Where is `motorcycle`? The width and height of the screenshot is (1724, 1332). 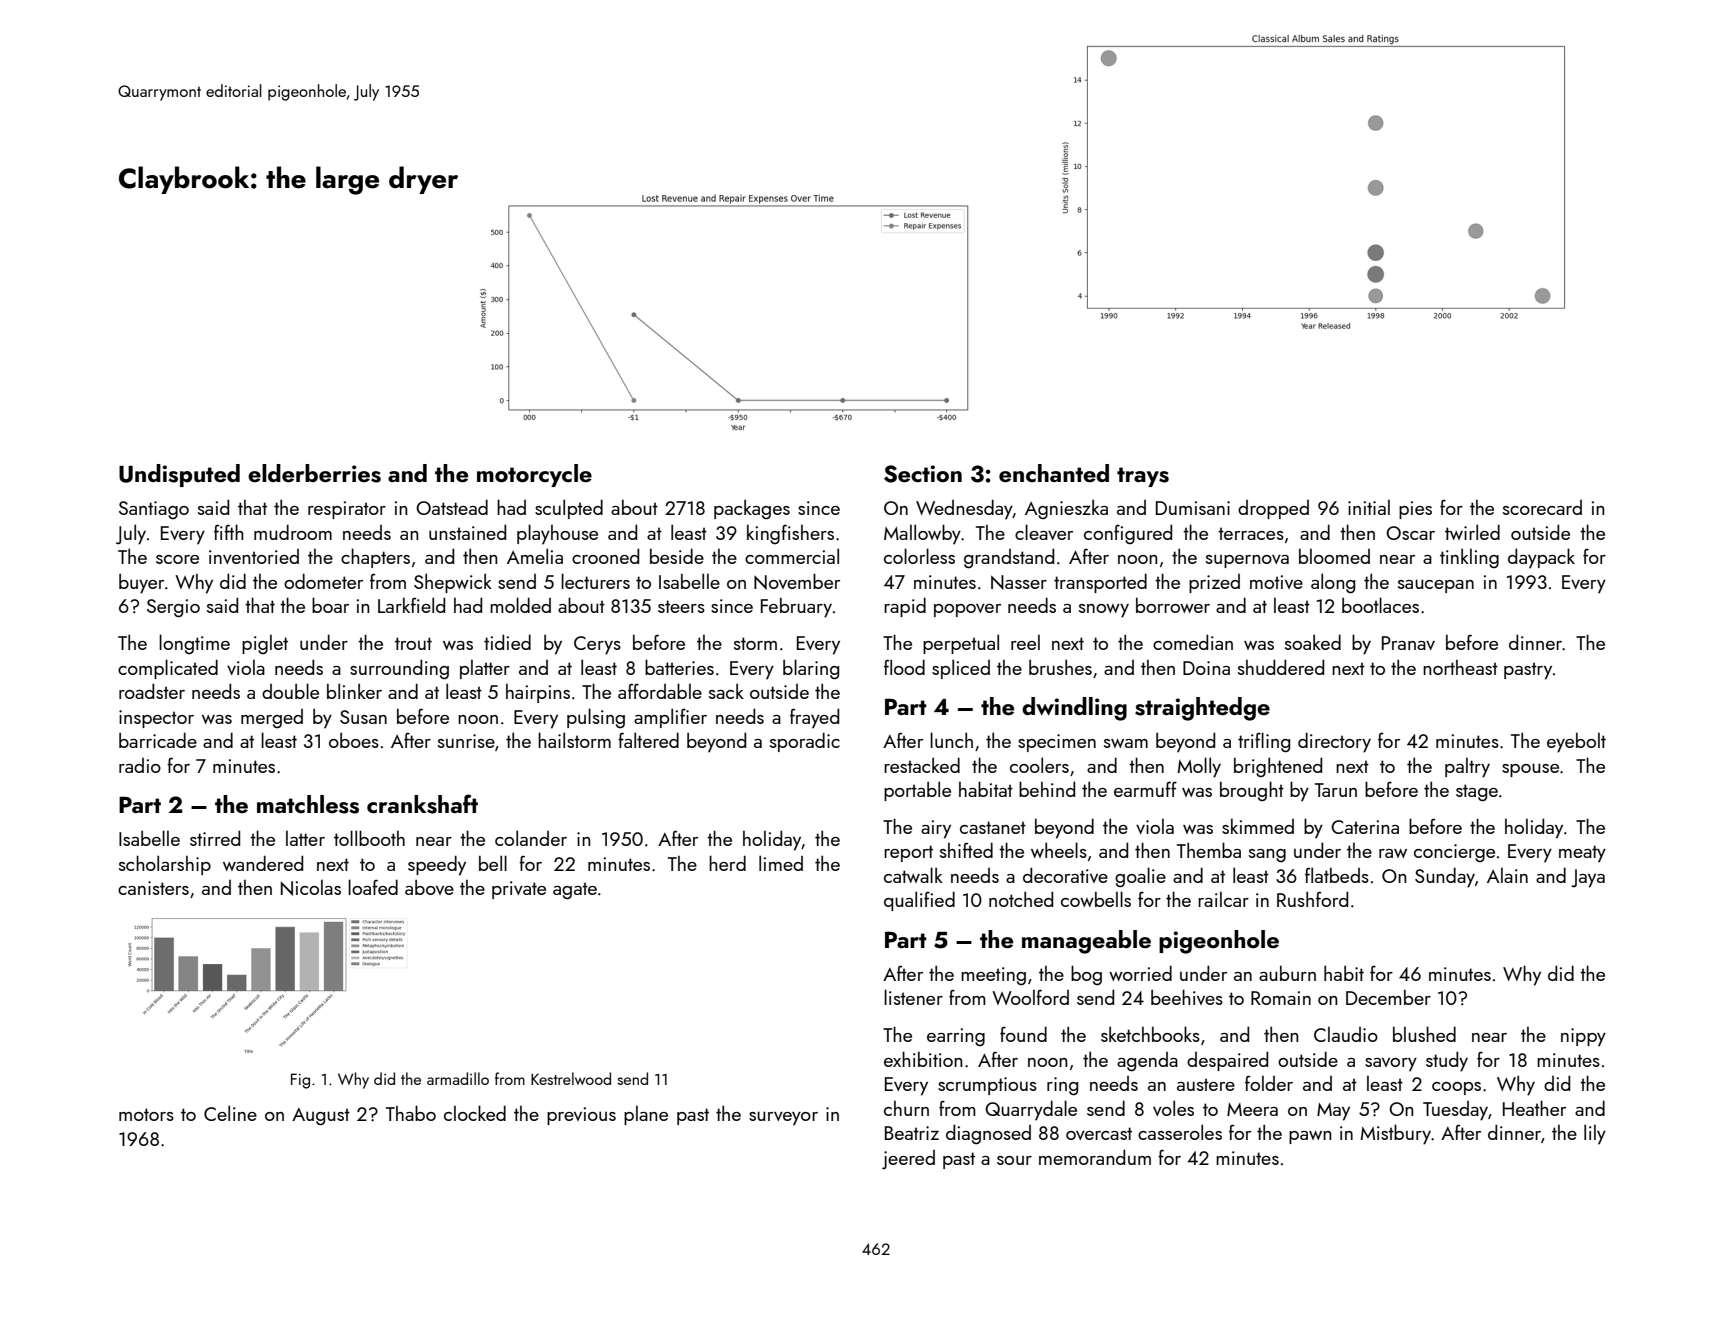
motorcycle is located at coordinates (534, 475).
